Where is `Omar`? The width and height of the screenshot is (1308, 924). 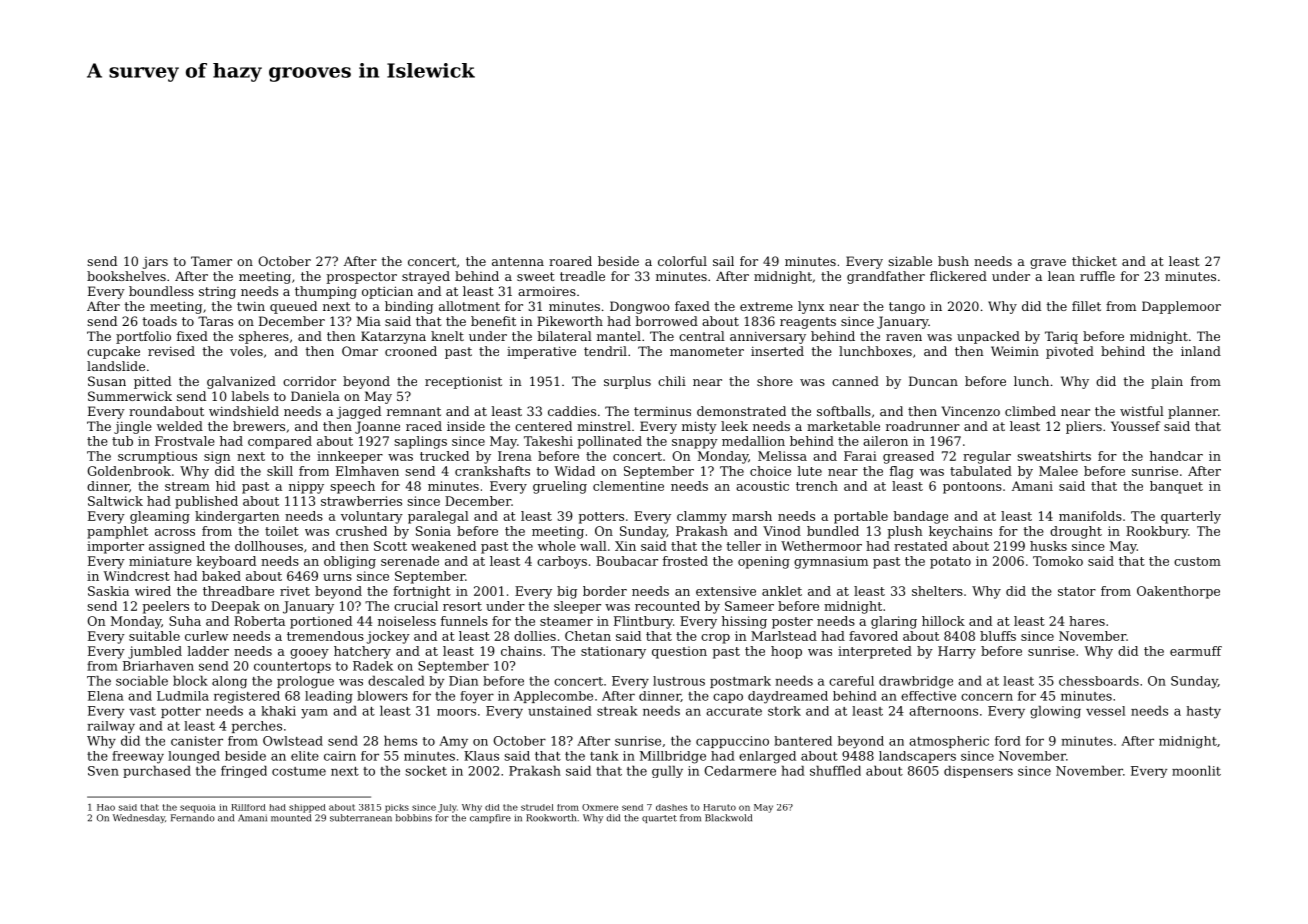
Omar is located at coordinates (360, 351).
